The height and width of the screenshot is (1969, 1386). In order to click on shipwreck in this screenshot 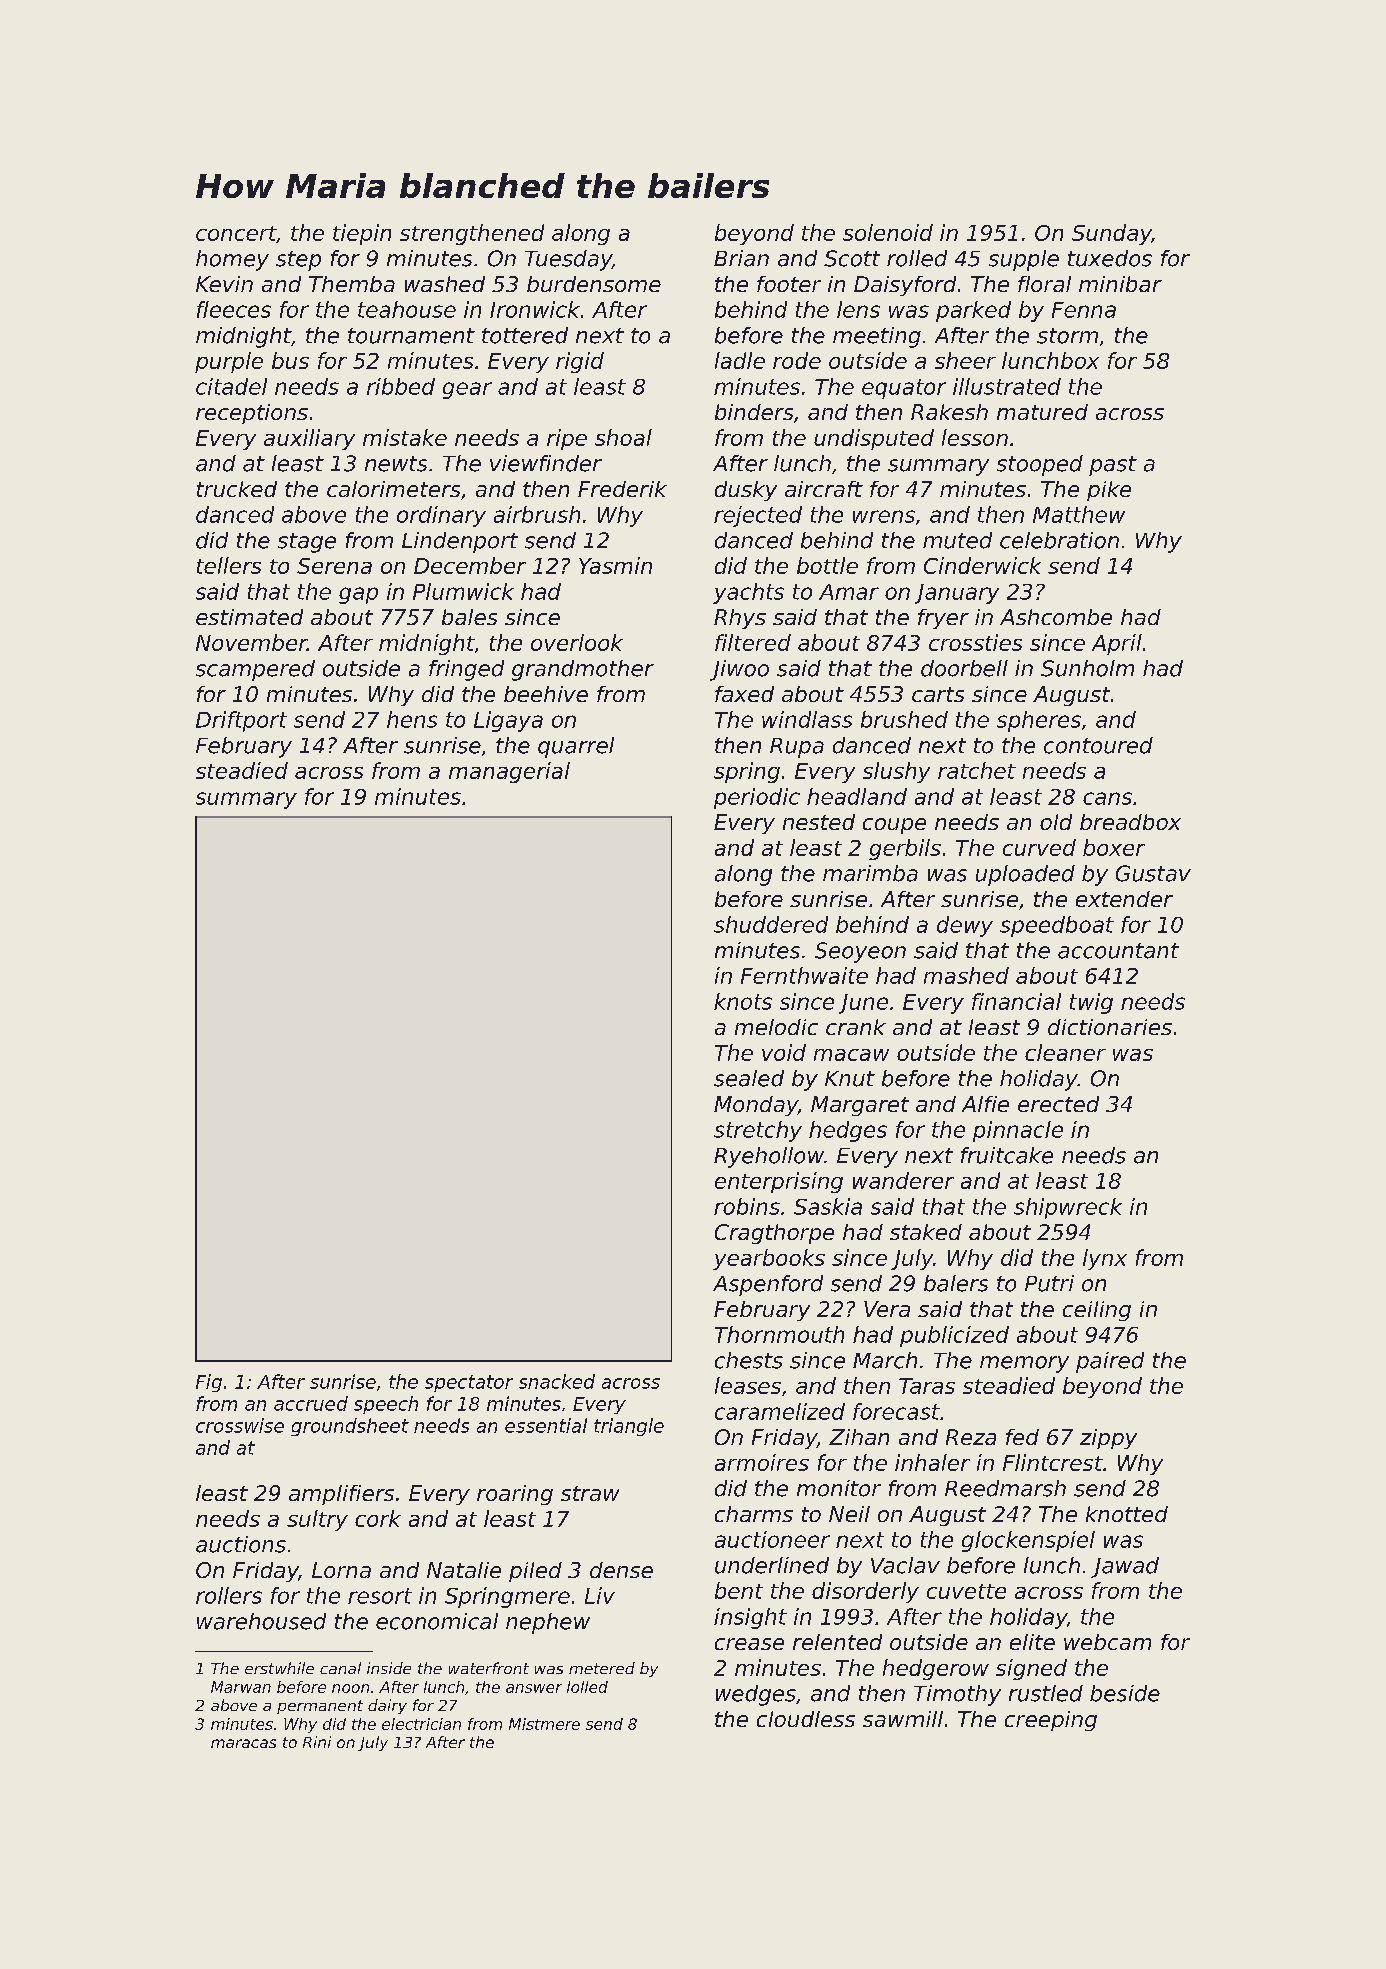, I will do `click(1068, 1208)`.
